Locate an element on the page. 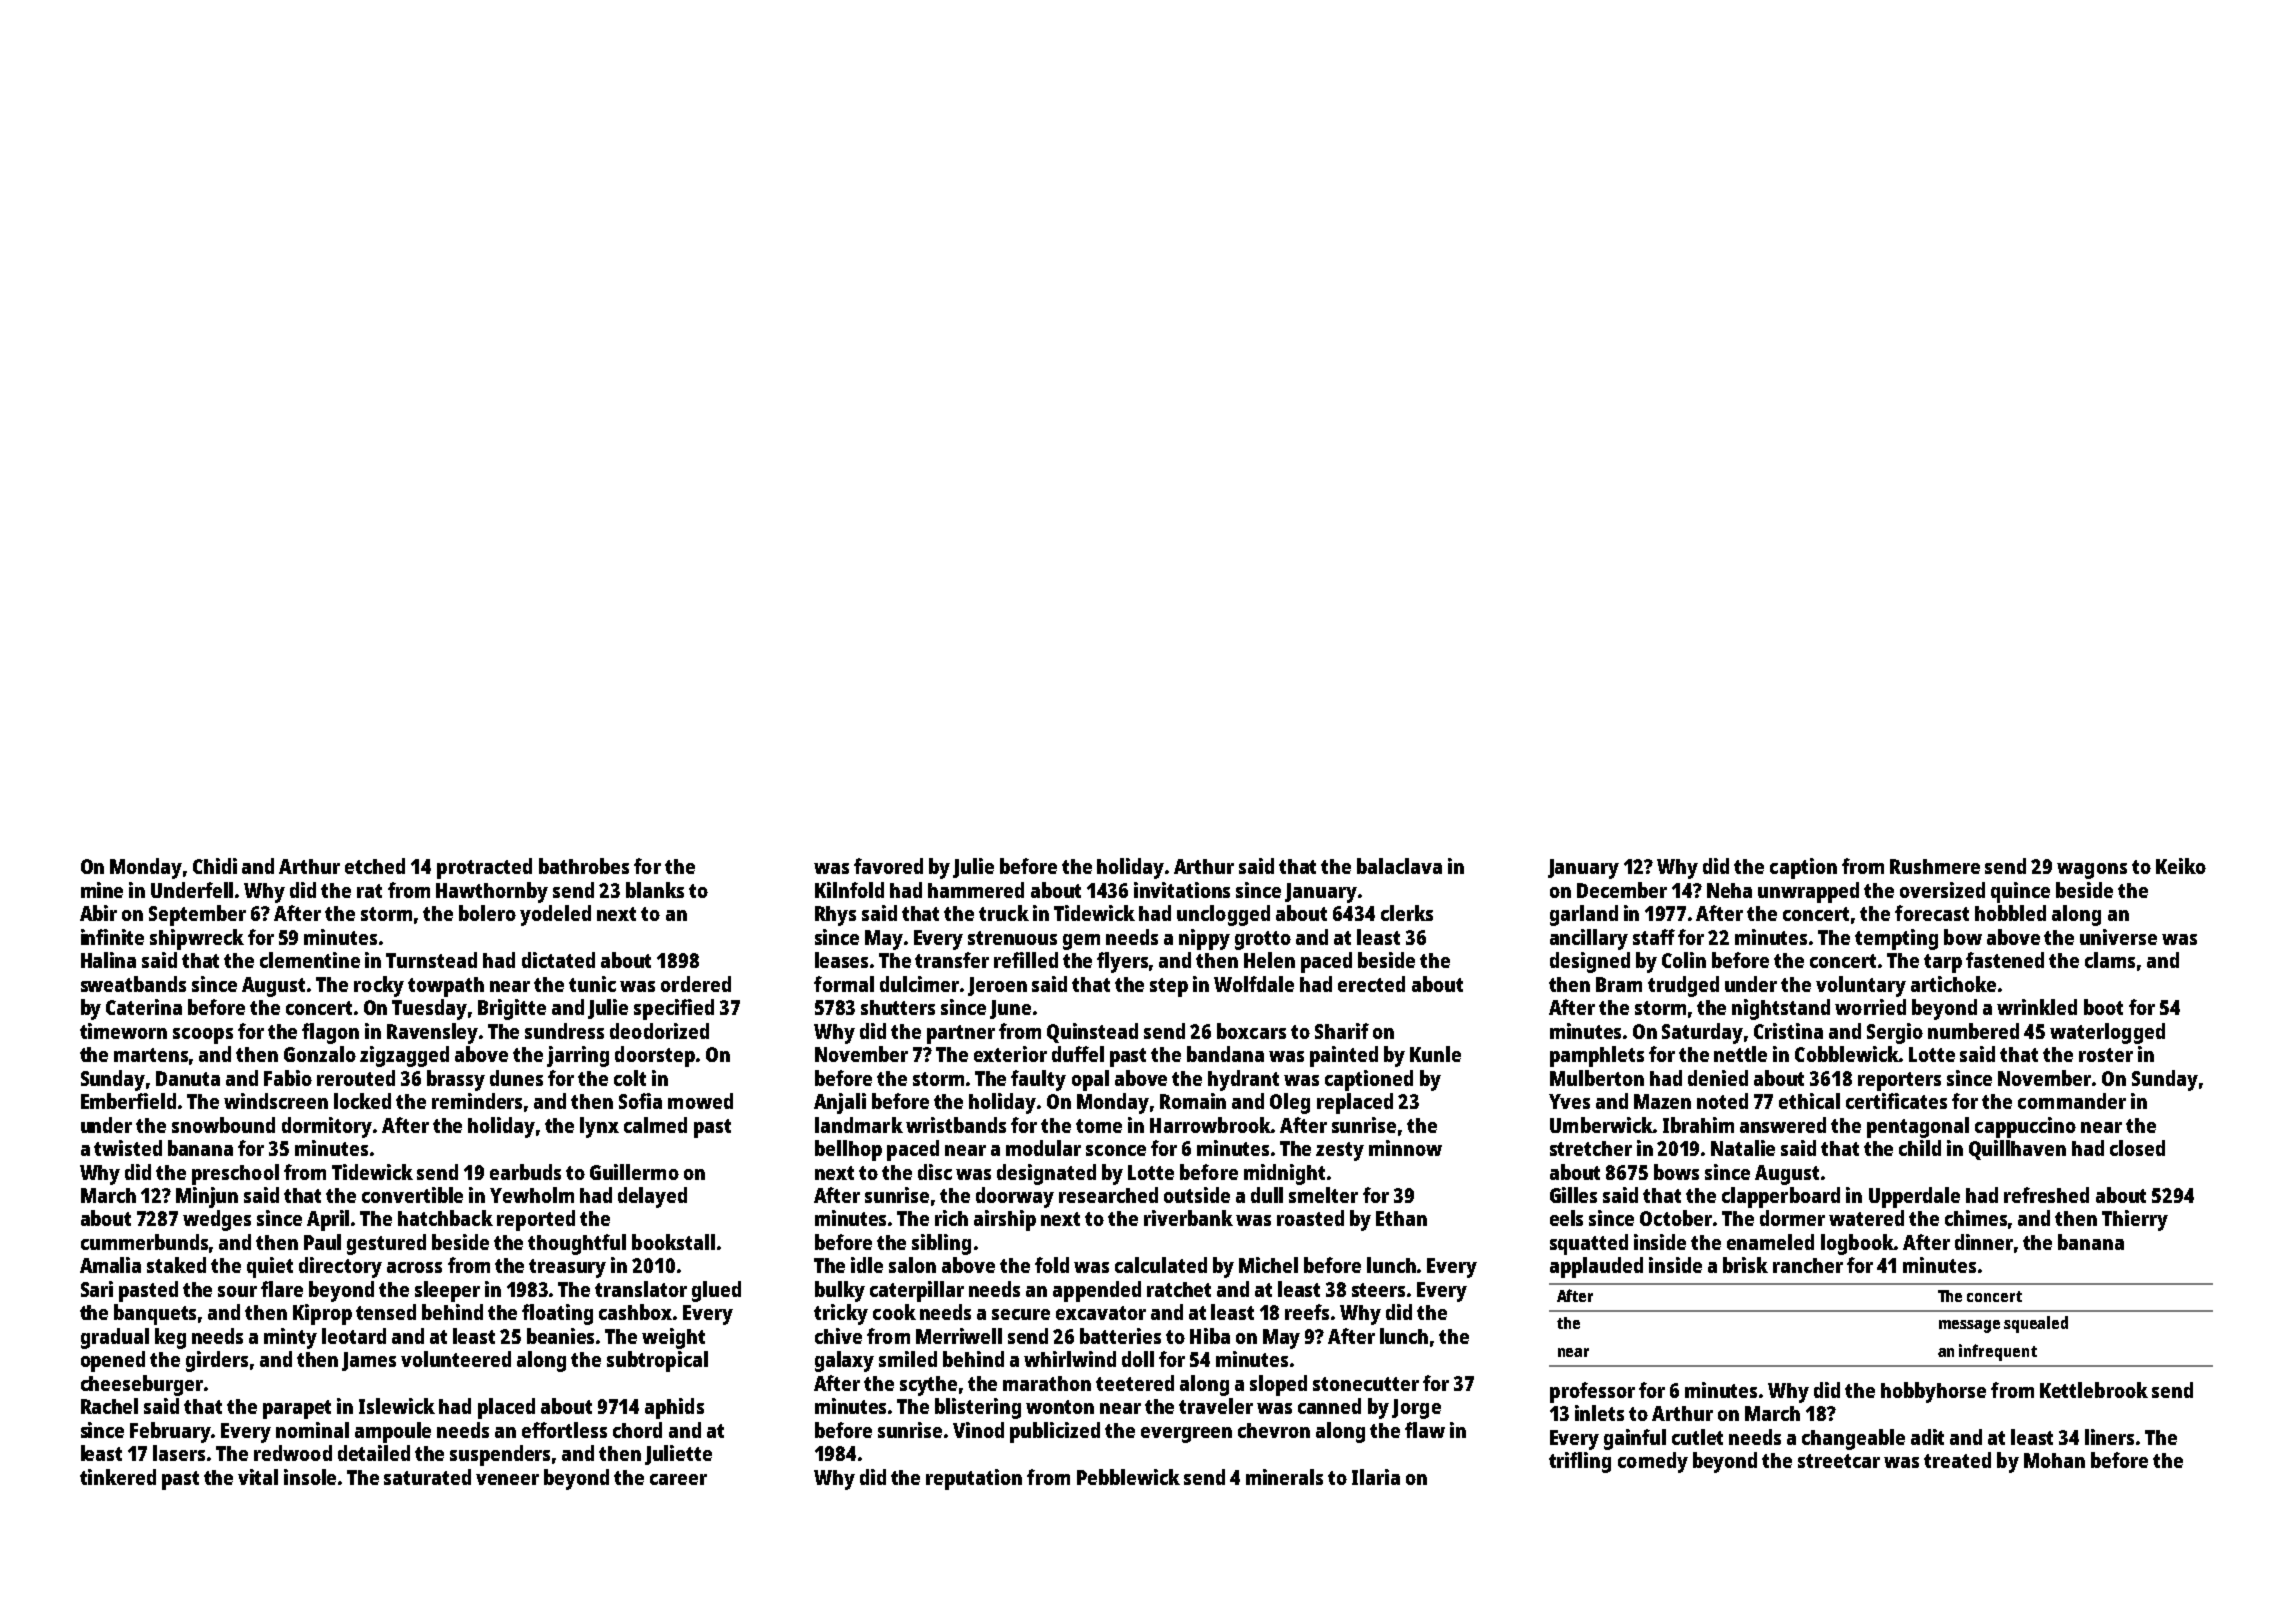 Image resolution: width=2292 pixels, height=1620 pixels. Chidi is located at coordinates (215, 866).
